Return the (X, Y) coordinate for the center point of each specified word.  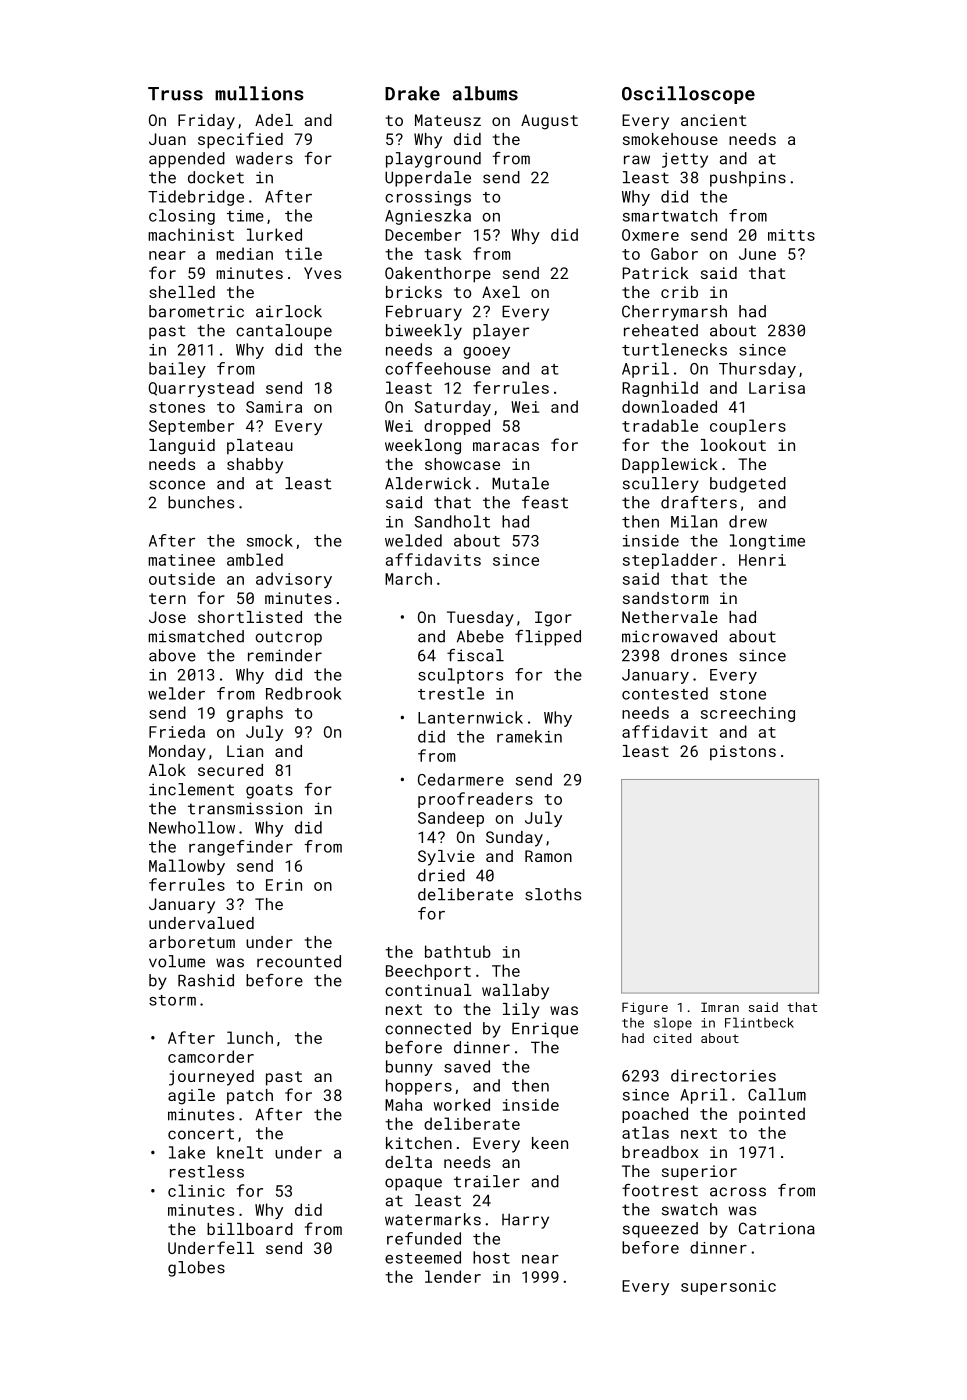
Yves (322, 273)
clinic (196, 1190)
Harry (525, 1221)
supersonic (728, 1287)
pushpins (748, 179)
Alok (167, 770)
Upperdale (428, 179)
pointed (772, 1115)
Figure (645, 1008)
